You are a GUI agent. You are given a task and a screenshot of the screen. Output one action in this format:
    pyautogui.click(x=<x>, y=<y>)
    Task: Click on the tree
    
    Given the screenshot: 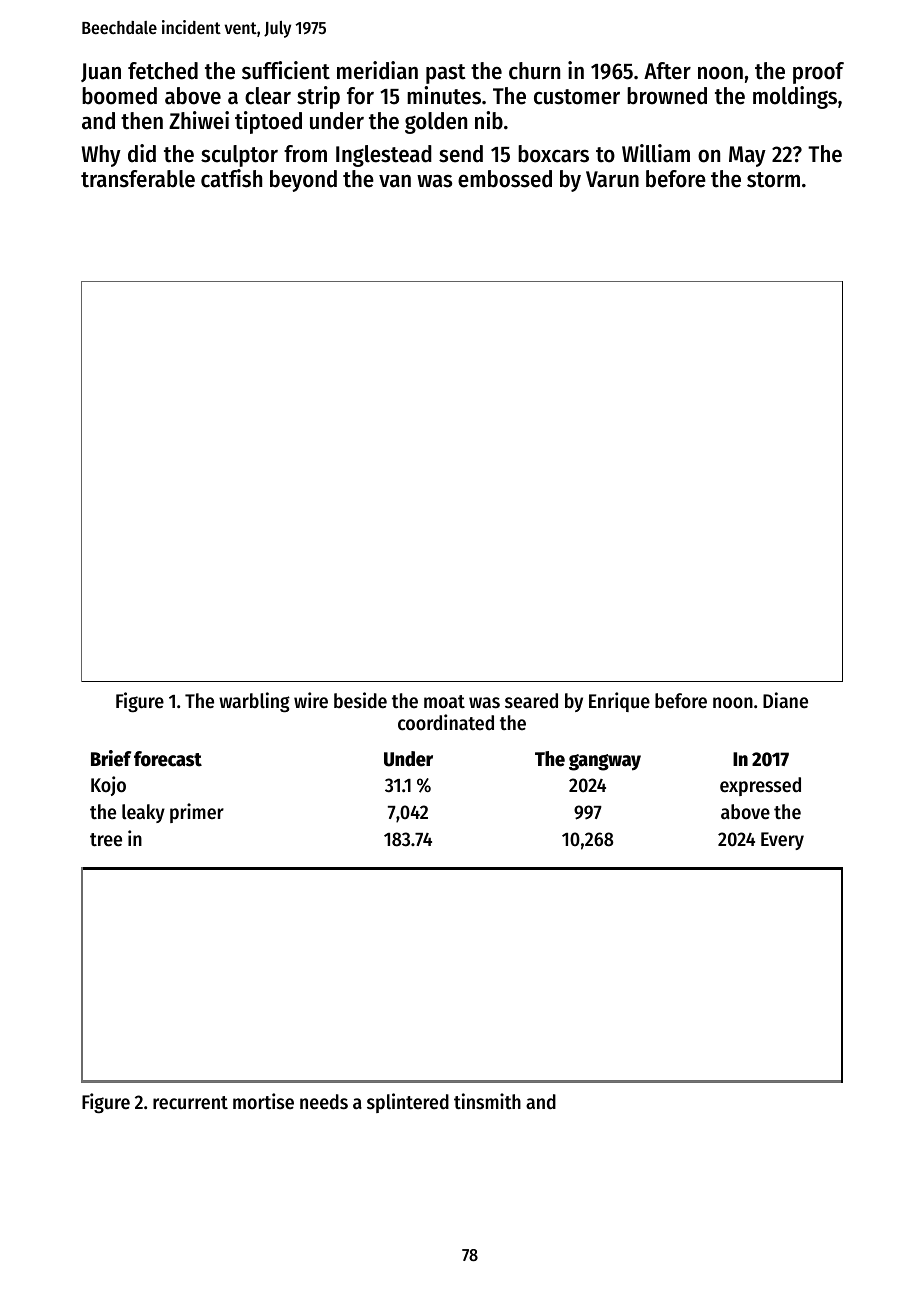 What is the action you would take?
    pyautogui.click(x=106, y=840)
